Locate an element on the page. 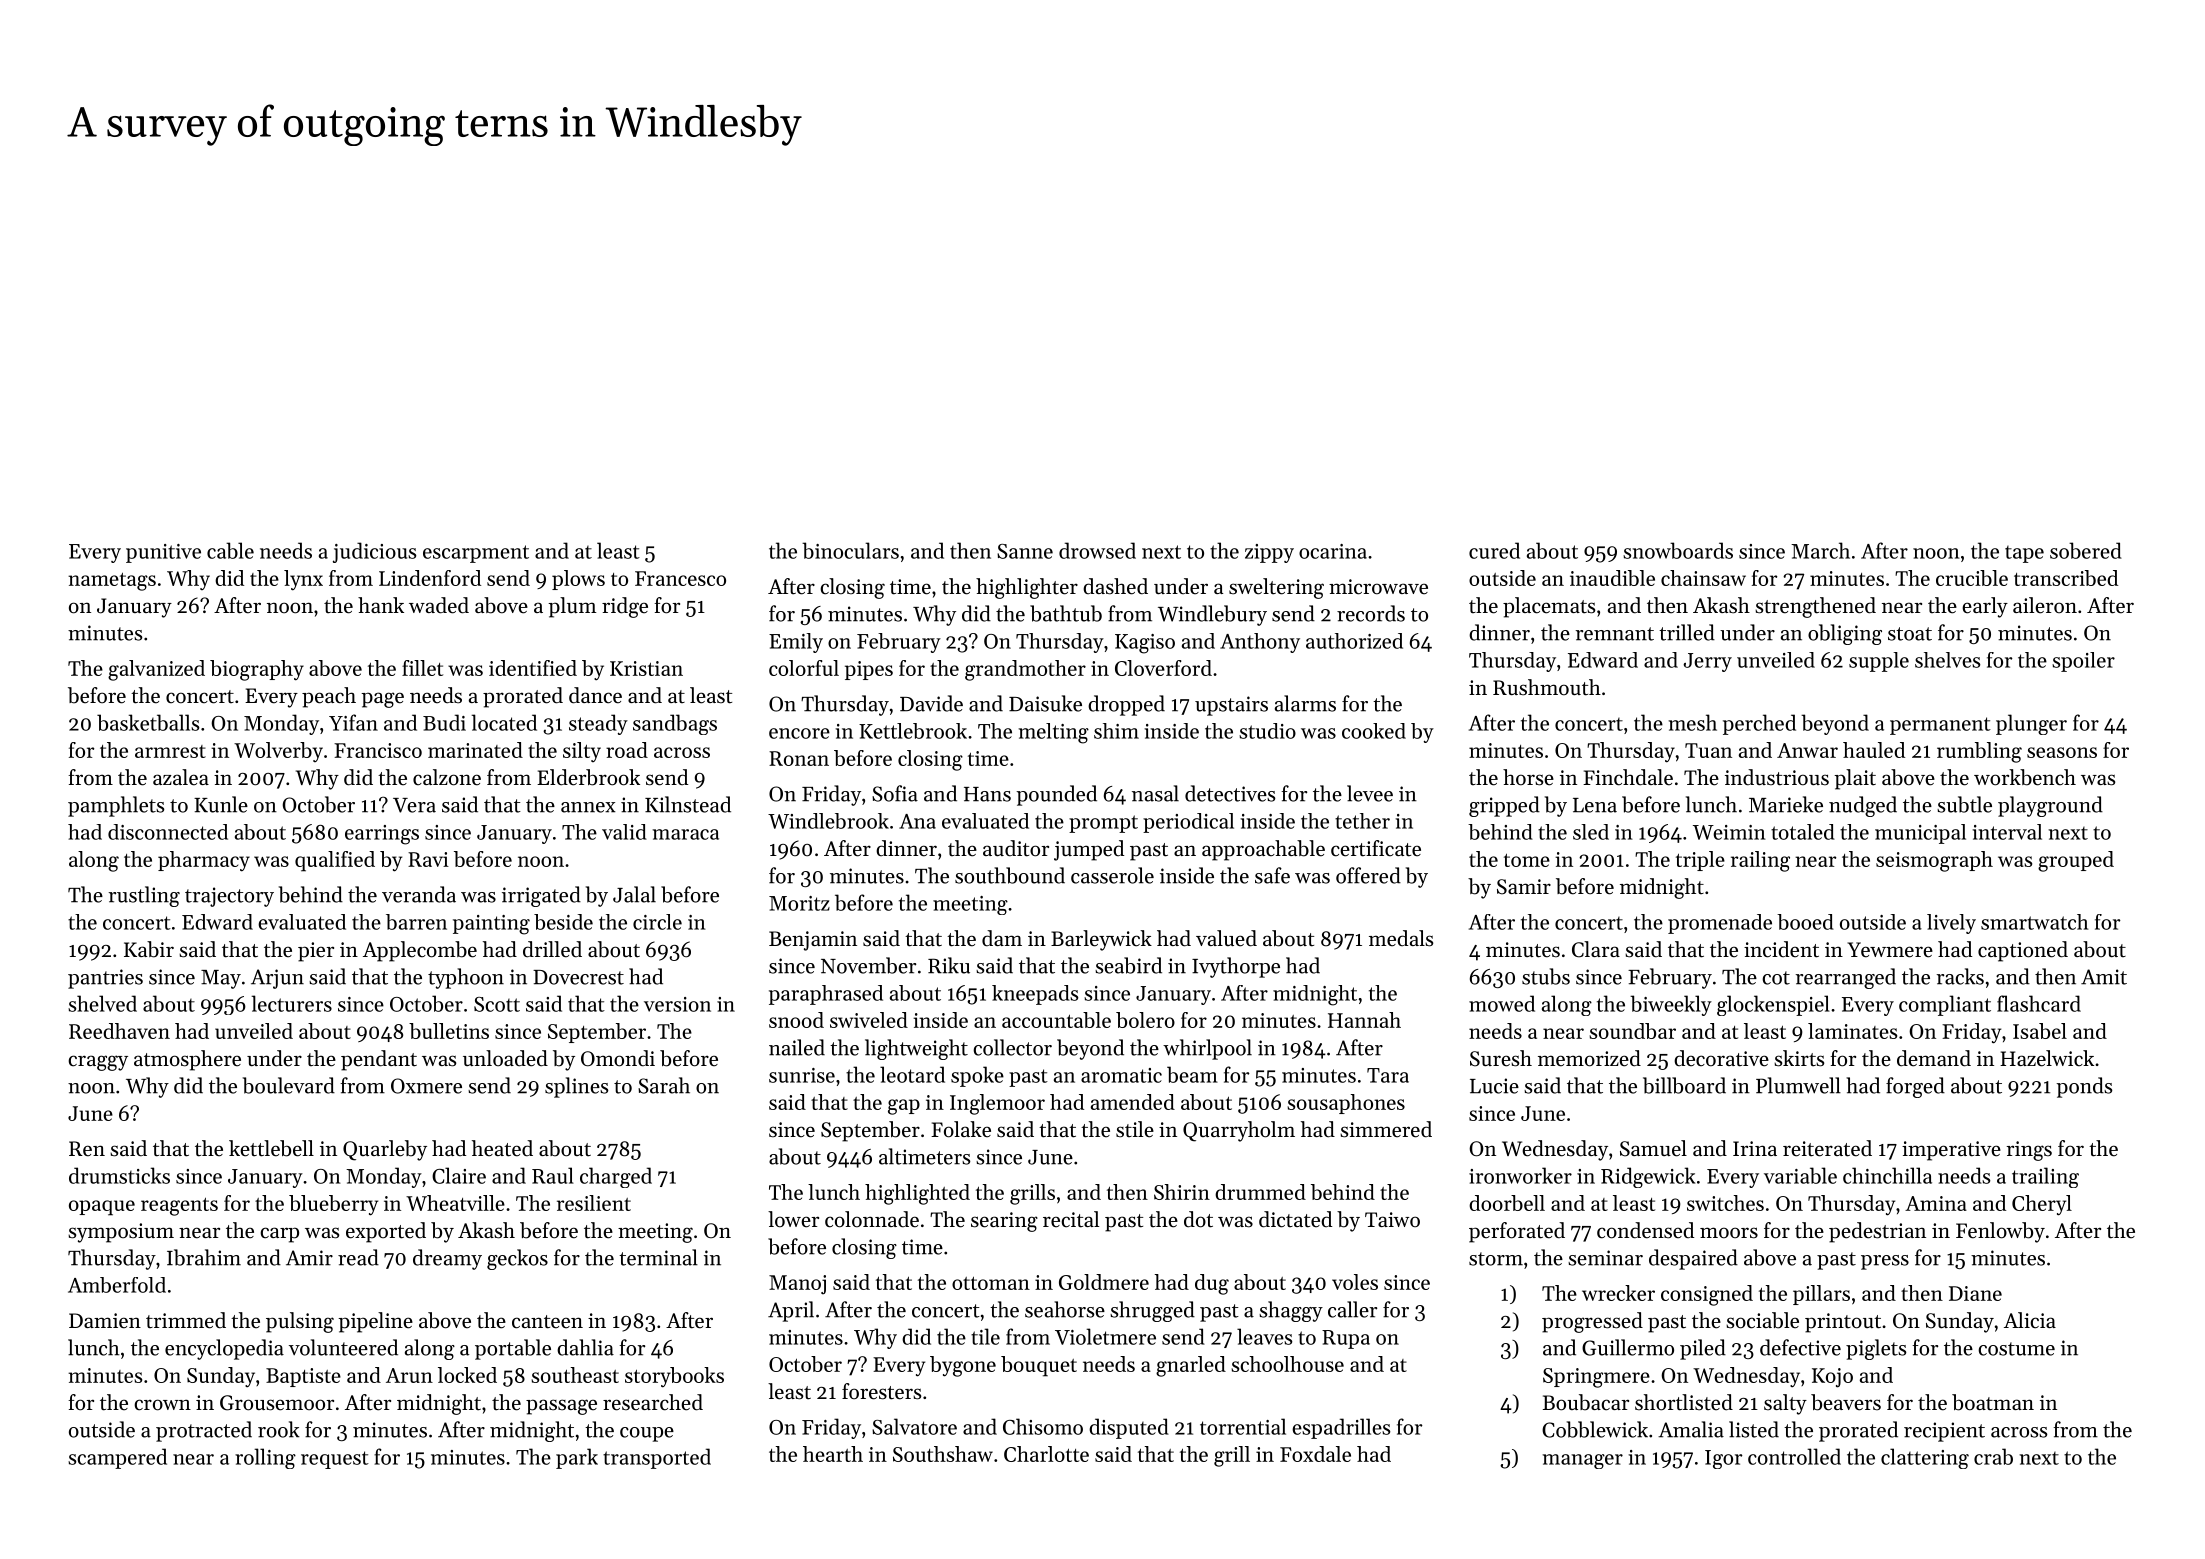  Igor is located at coordinates (1724, 1459).
